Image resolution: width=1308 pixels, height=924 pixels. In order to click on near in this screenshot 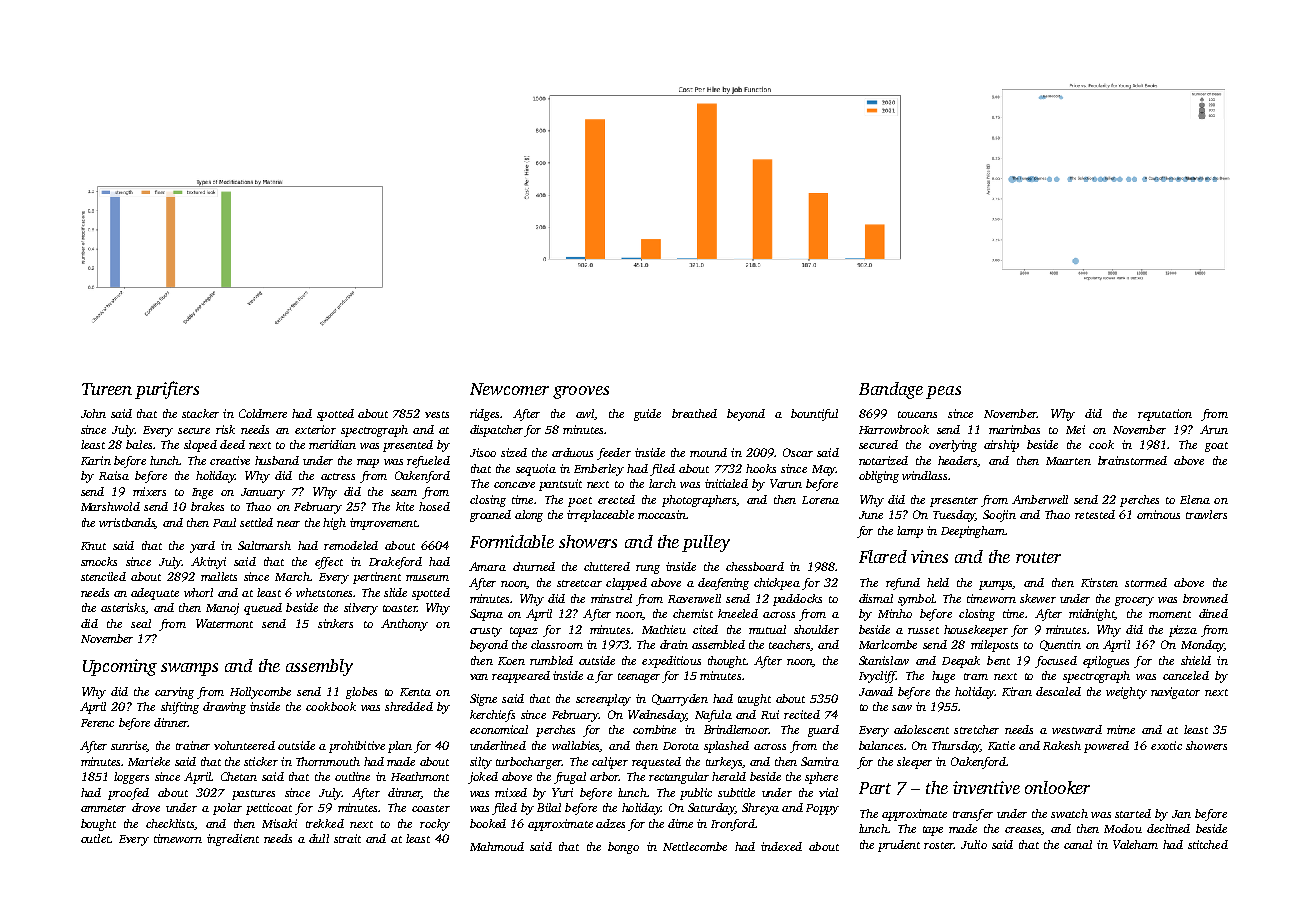, I will do `click(288, 524)`.
